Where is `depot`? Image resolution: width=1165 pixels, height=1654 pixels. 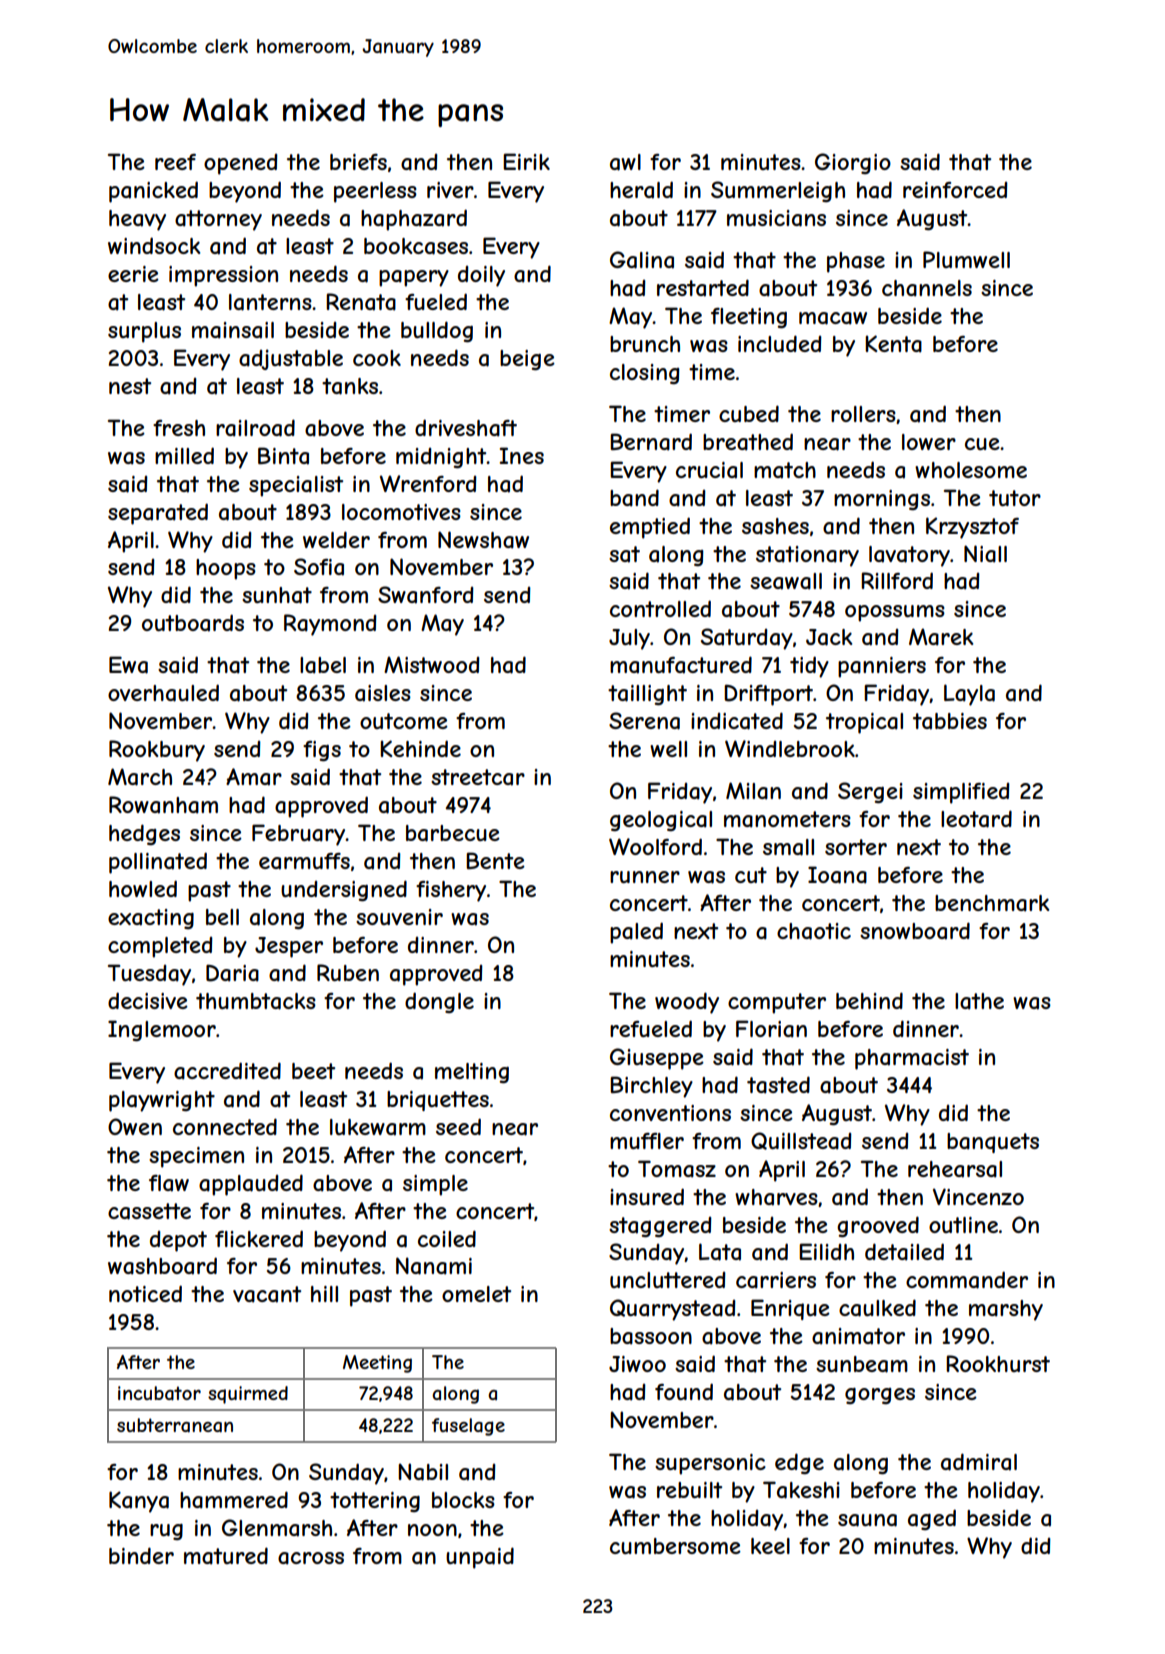
depot is located at coordinates (178, 1241).
